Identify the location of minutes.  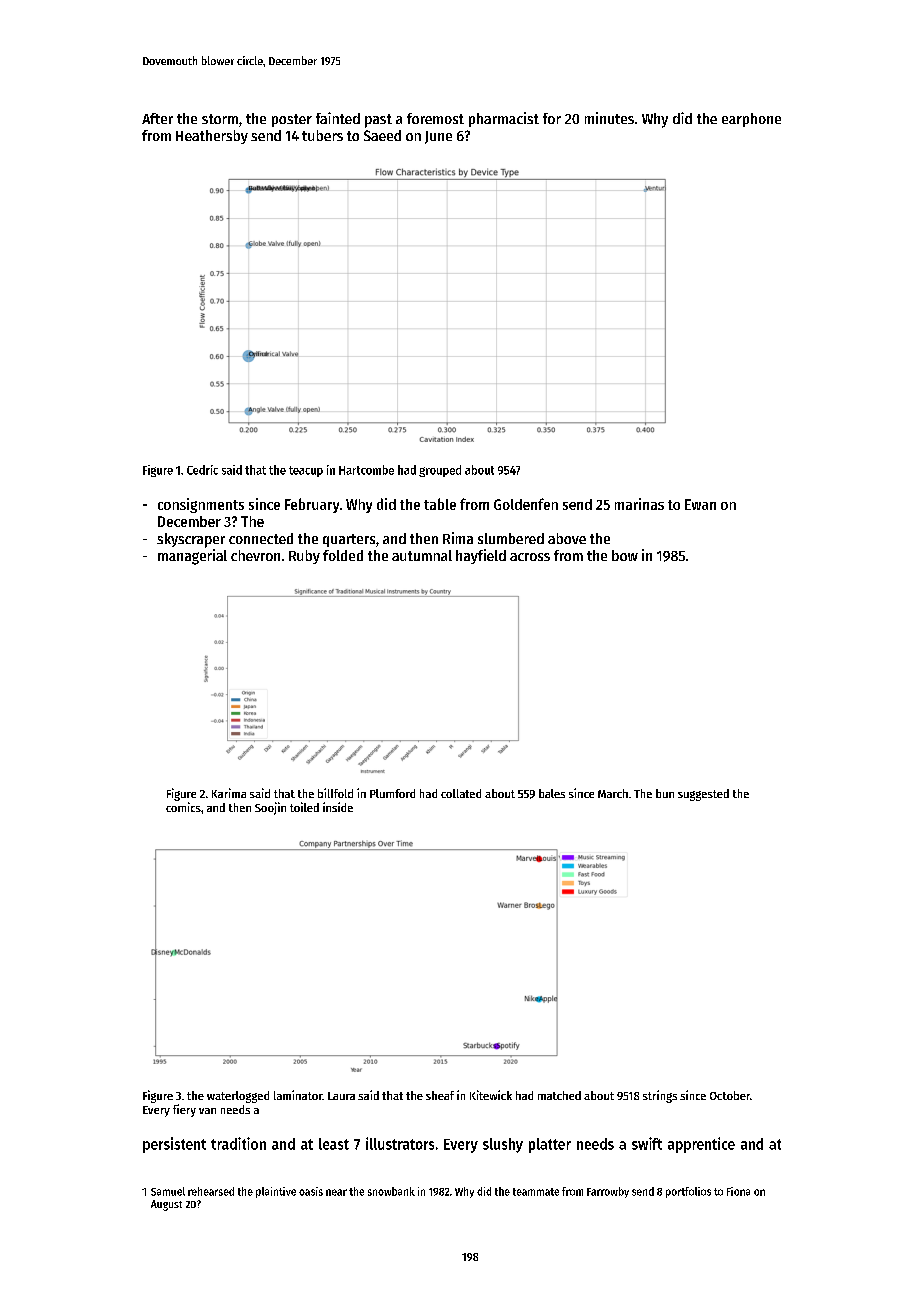
(609, 118).
